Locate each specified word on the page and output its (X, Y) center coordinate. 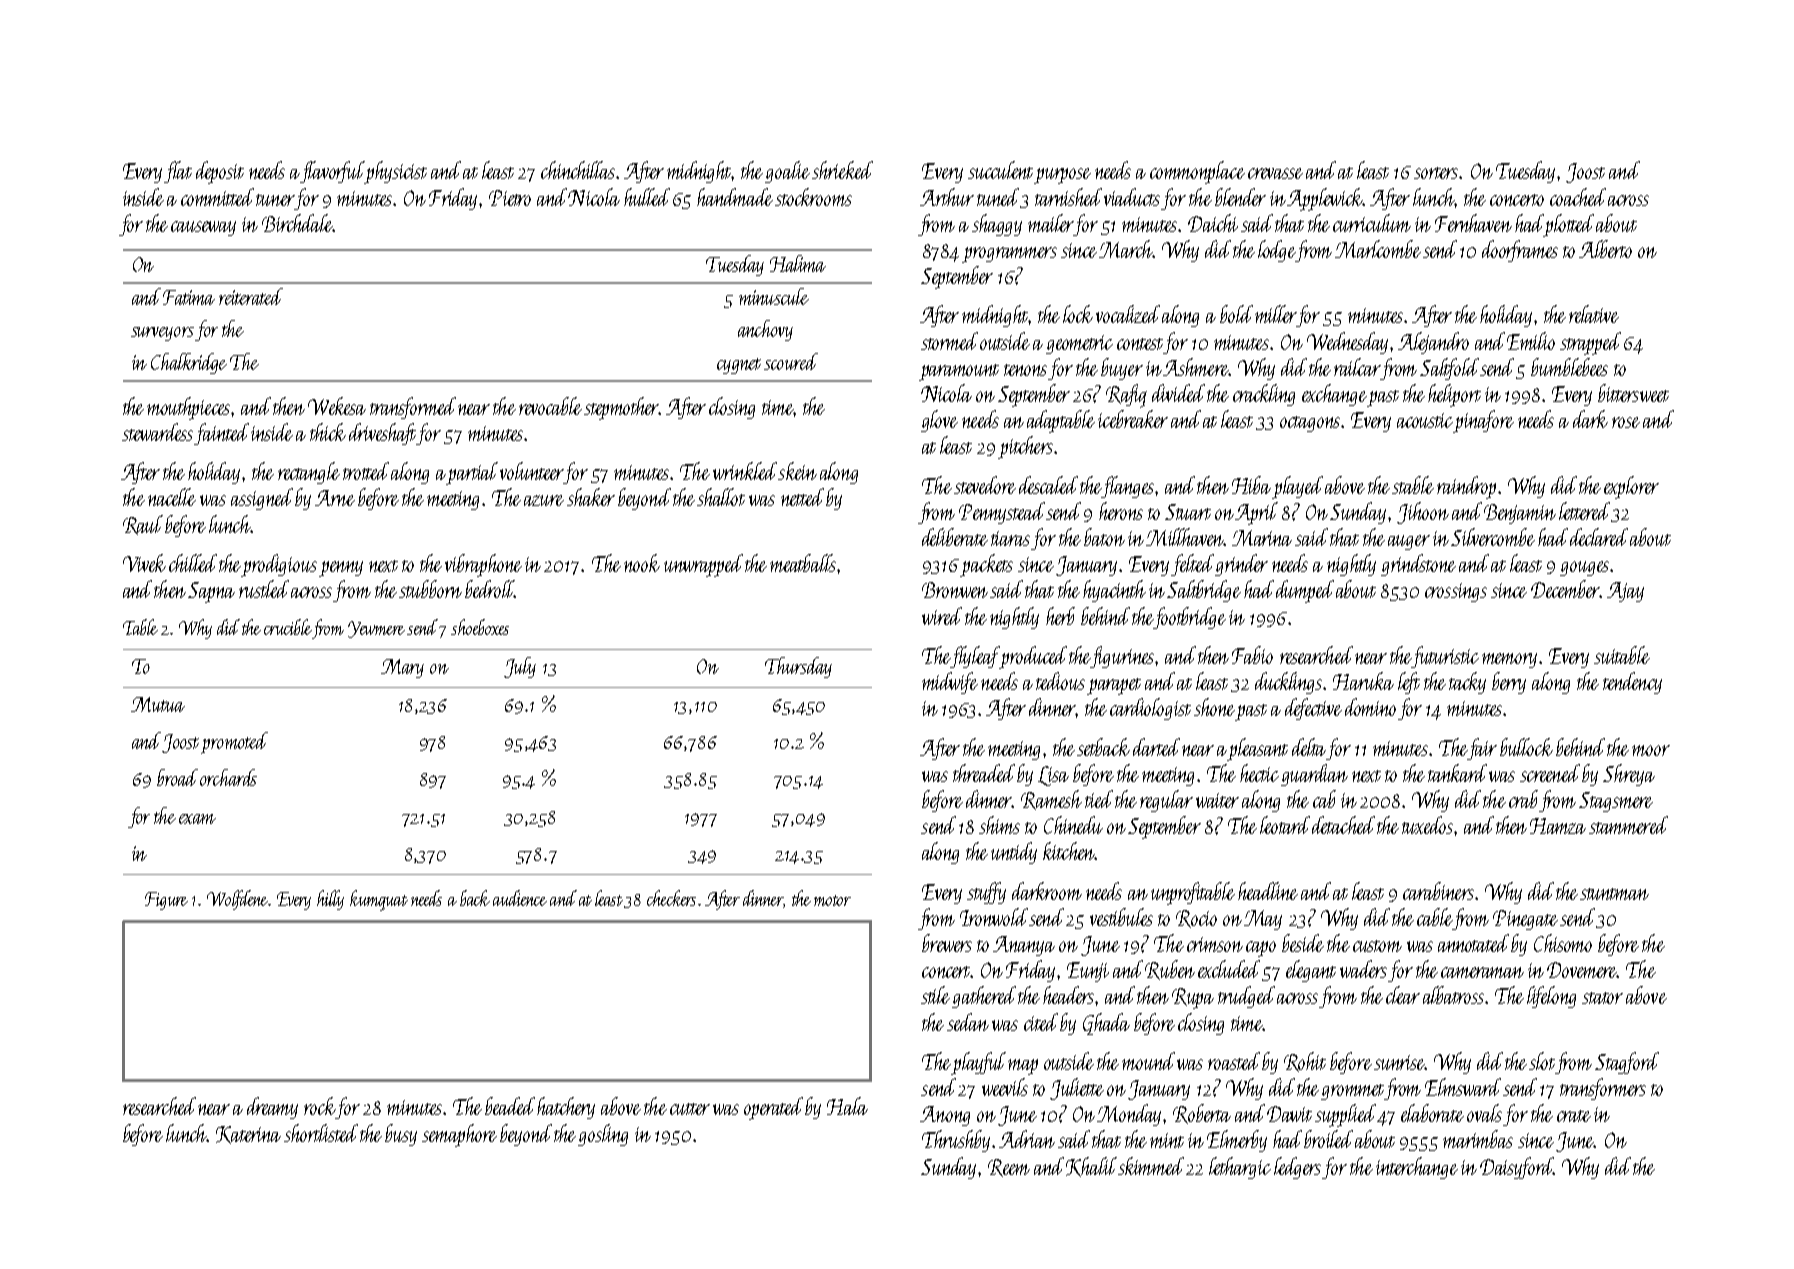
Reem (1009, 1168)
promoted (234, 743)
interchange (1417, 1168)
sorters (1436, 173)
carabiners (1438, 891)
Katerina (248, 1135)
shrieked (842, 170)
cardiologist (1150, 709)
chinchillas (578, 170)
